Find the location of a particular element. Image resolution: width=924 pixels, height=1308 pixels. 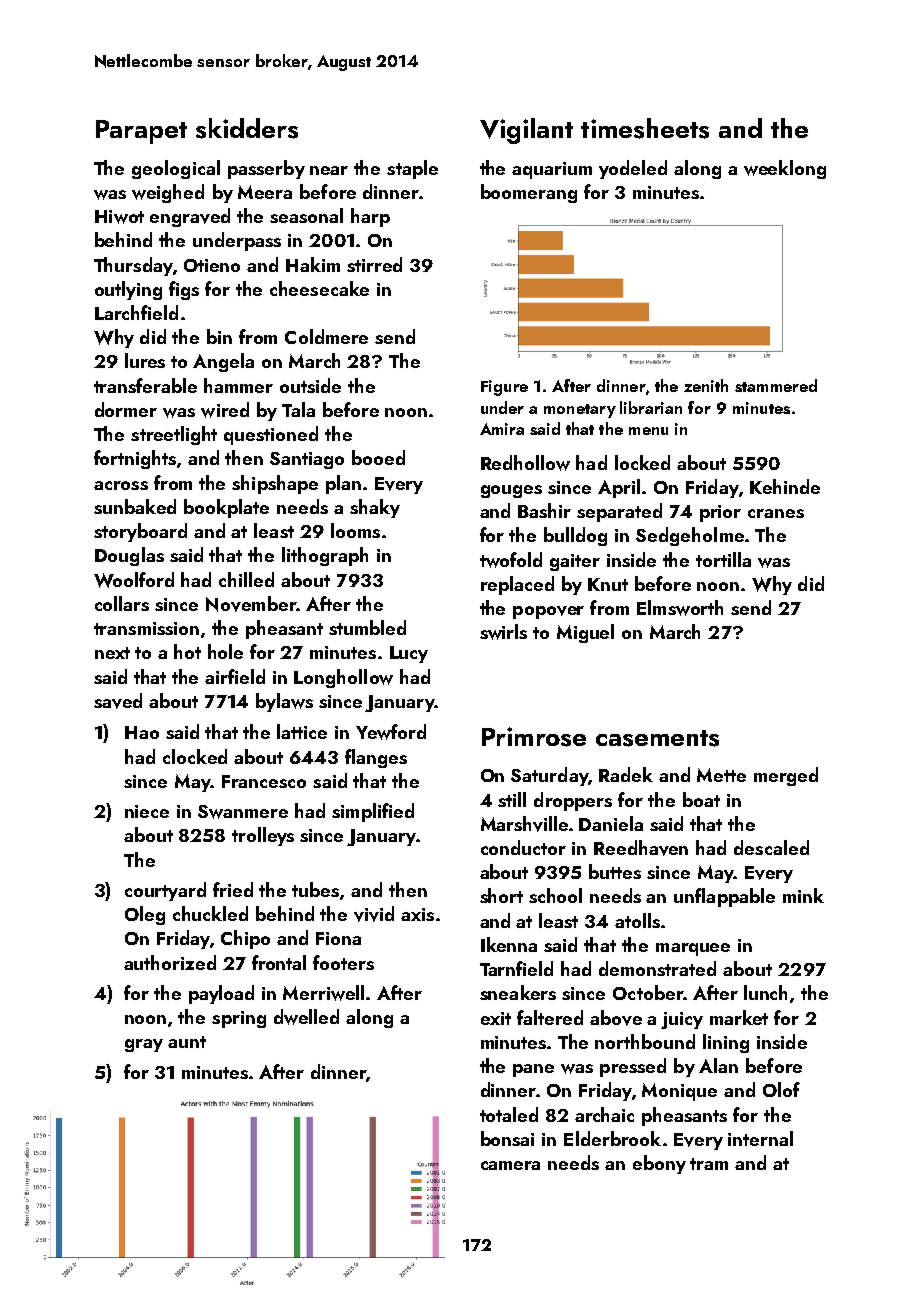

bin is located at coordinates (219, 336).
